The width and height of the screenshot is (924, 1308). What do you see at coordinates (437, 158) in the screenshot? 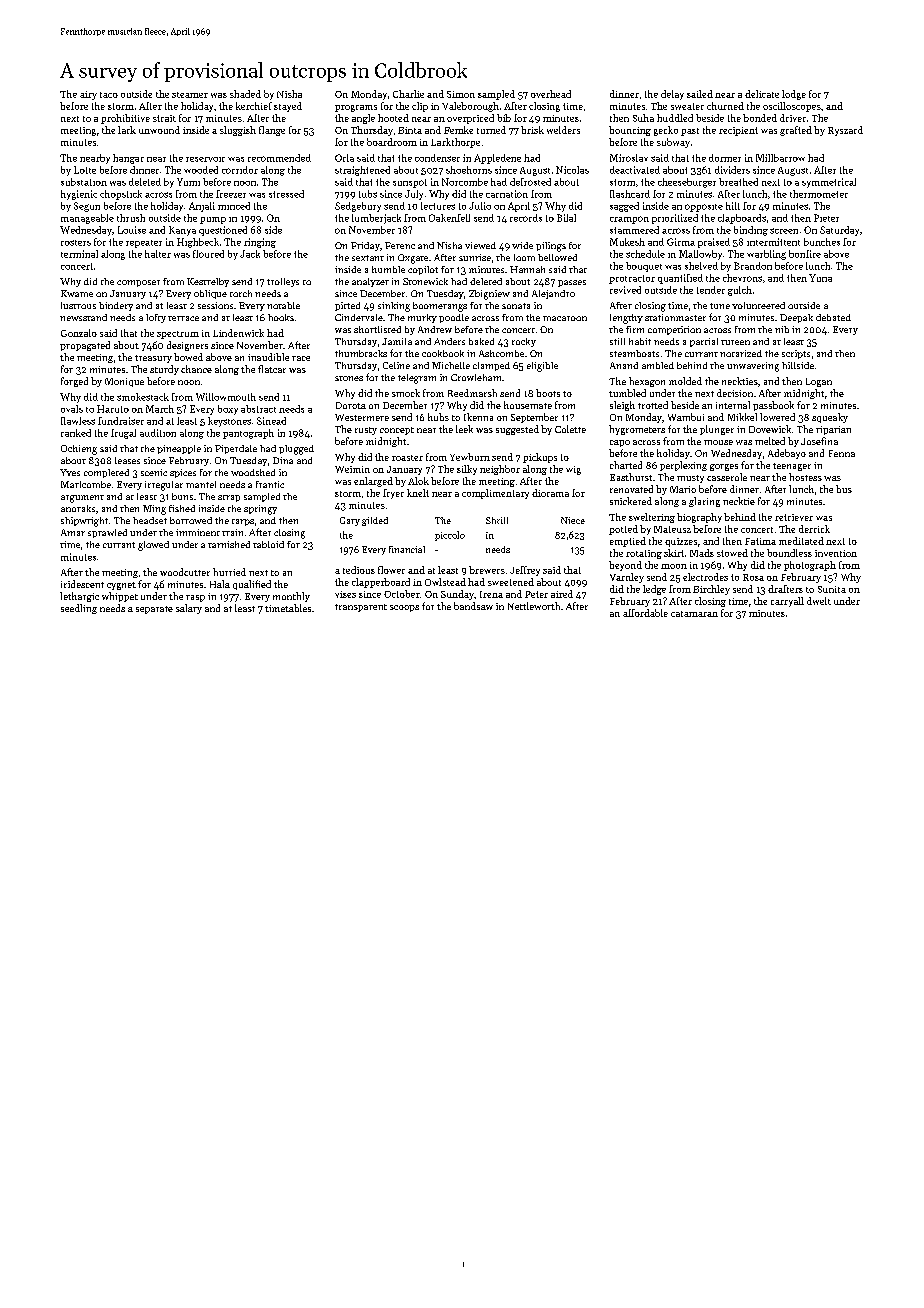
I see `condenser` at bounding box center [437, 158].
